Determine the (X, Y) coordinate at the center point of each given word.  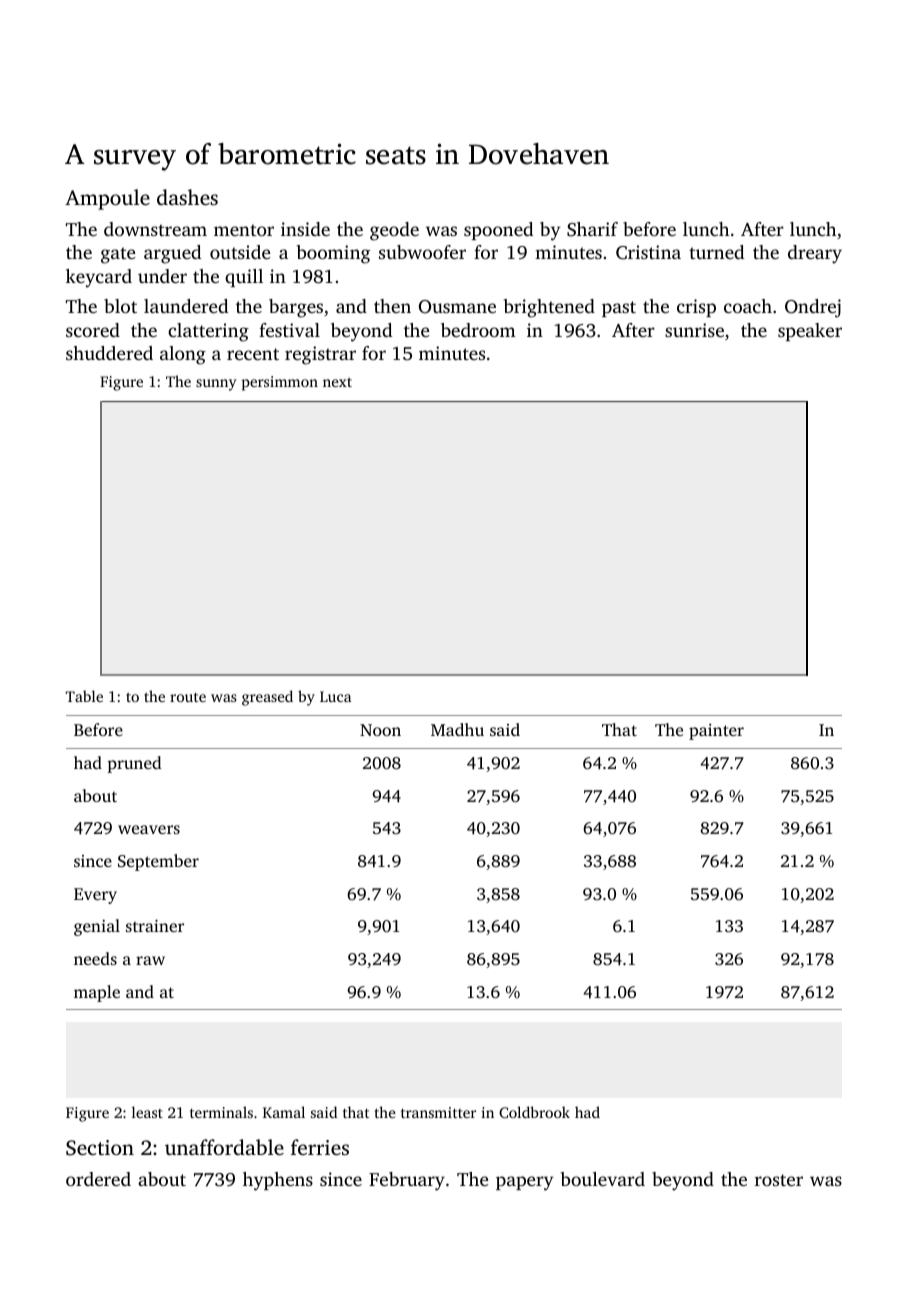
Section (100, 1148)
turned (716, 252)
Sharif (592, 229)
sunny (216, 385)
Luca (335, 696)
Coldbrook (534, 1112)
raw (150, 960)
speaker (810, 332)
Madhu (457, 729)
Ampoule (107, 199)
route (188, 697)
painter (716, 732)
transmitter (438, 1112)
